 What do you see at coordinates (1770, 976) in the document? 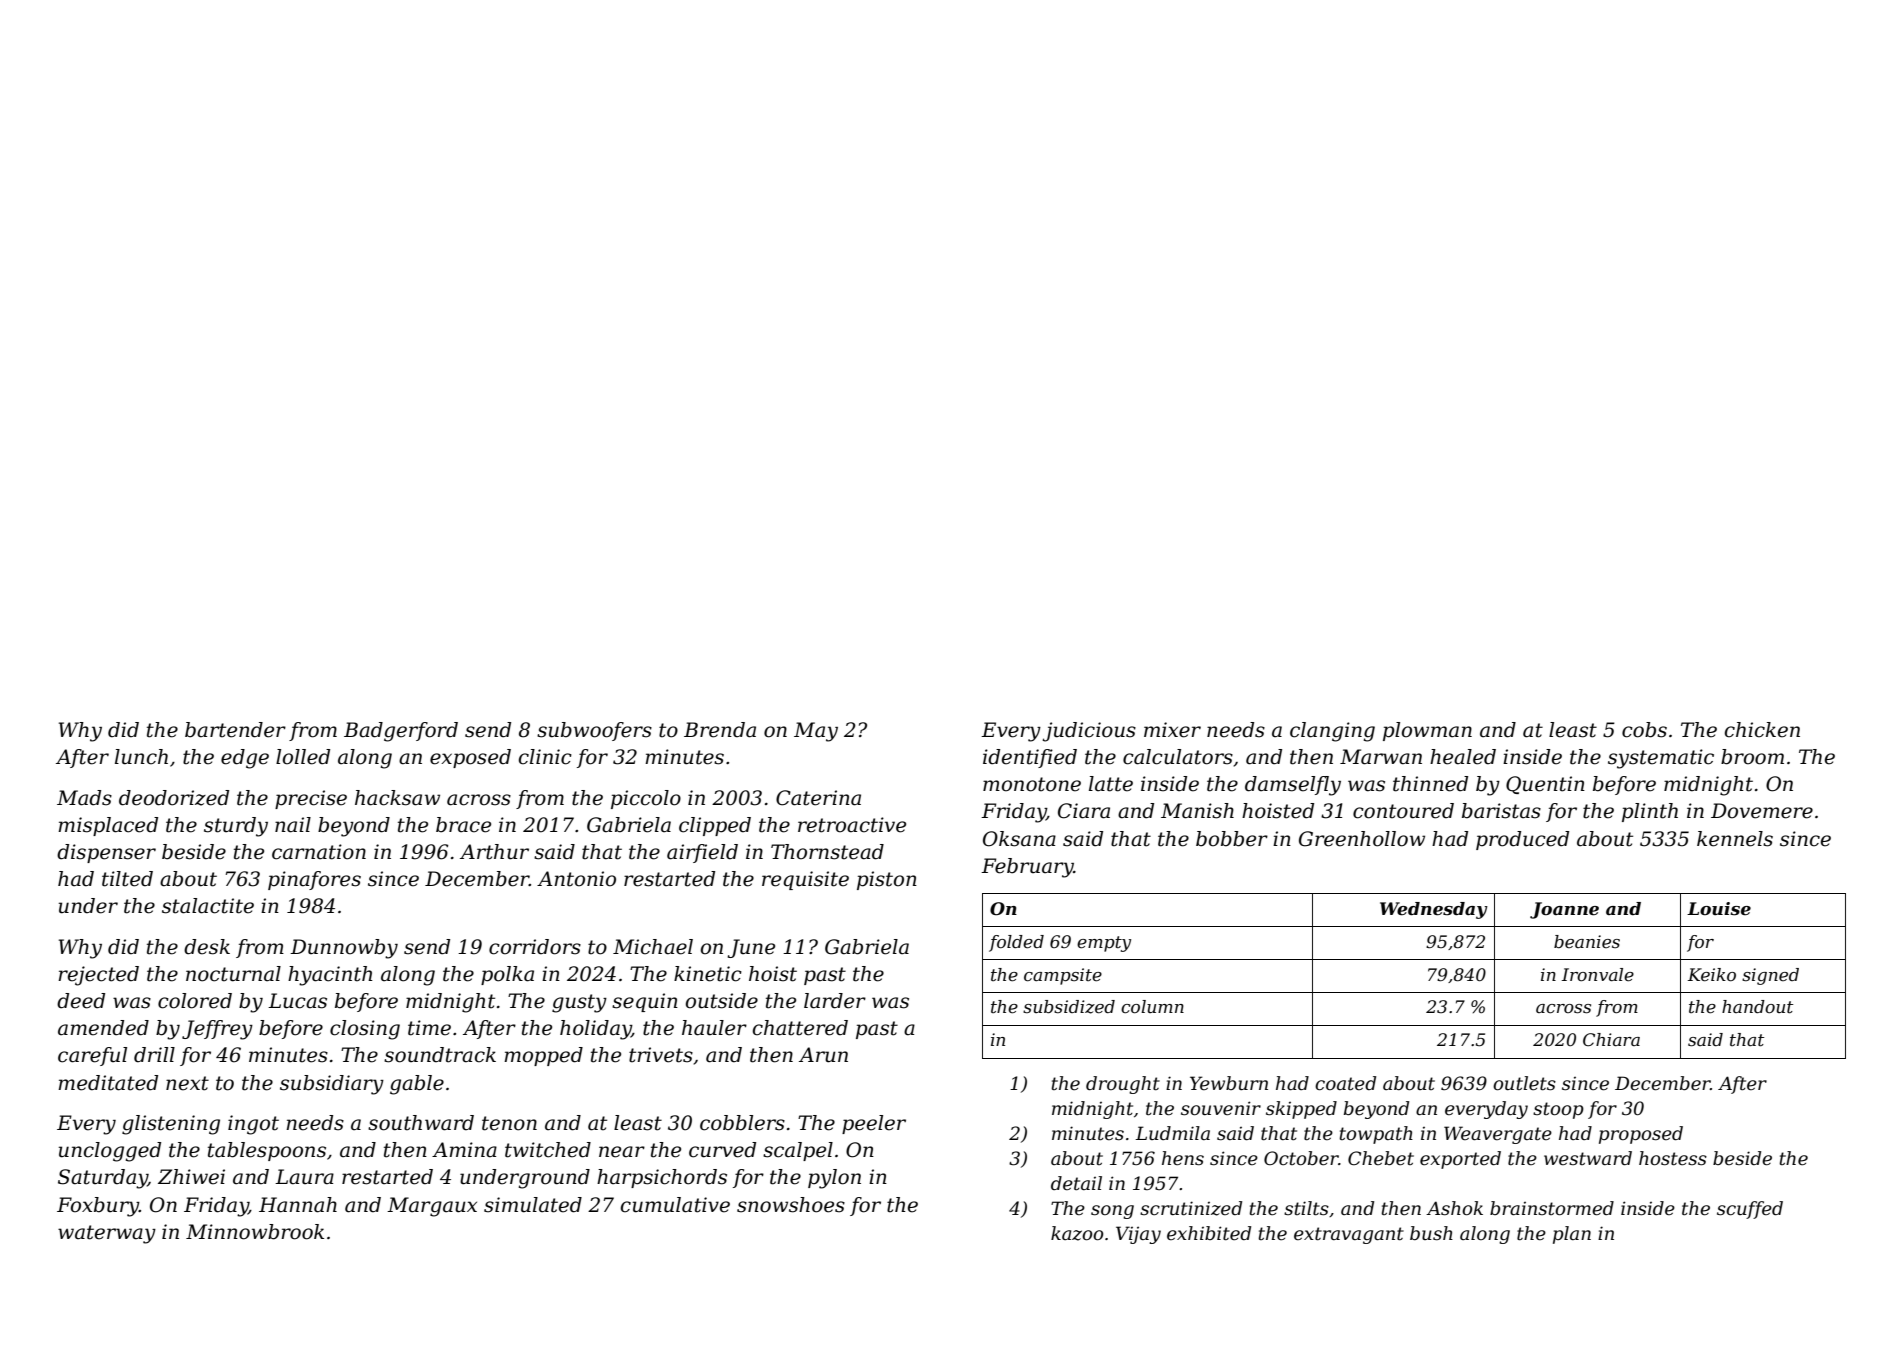
I see `signed` at bounding box center [1770, 976].
